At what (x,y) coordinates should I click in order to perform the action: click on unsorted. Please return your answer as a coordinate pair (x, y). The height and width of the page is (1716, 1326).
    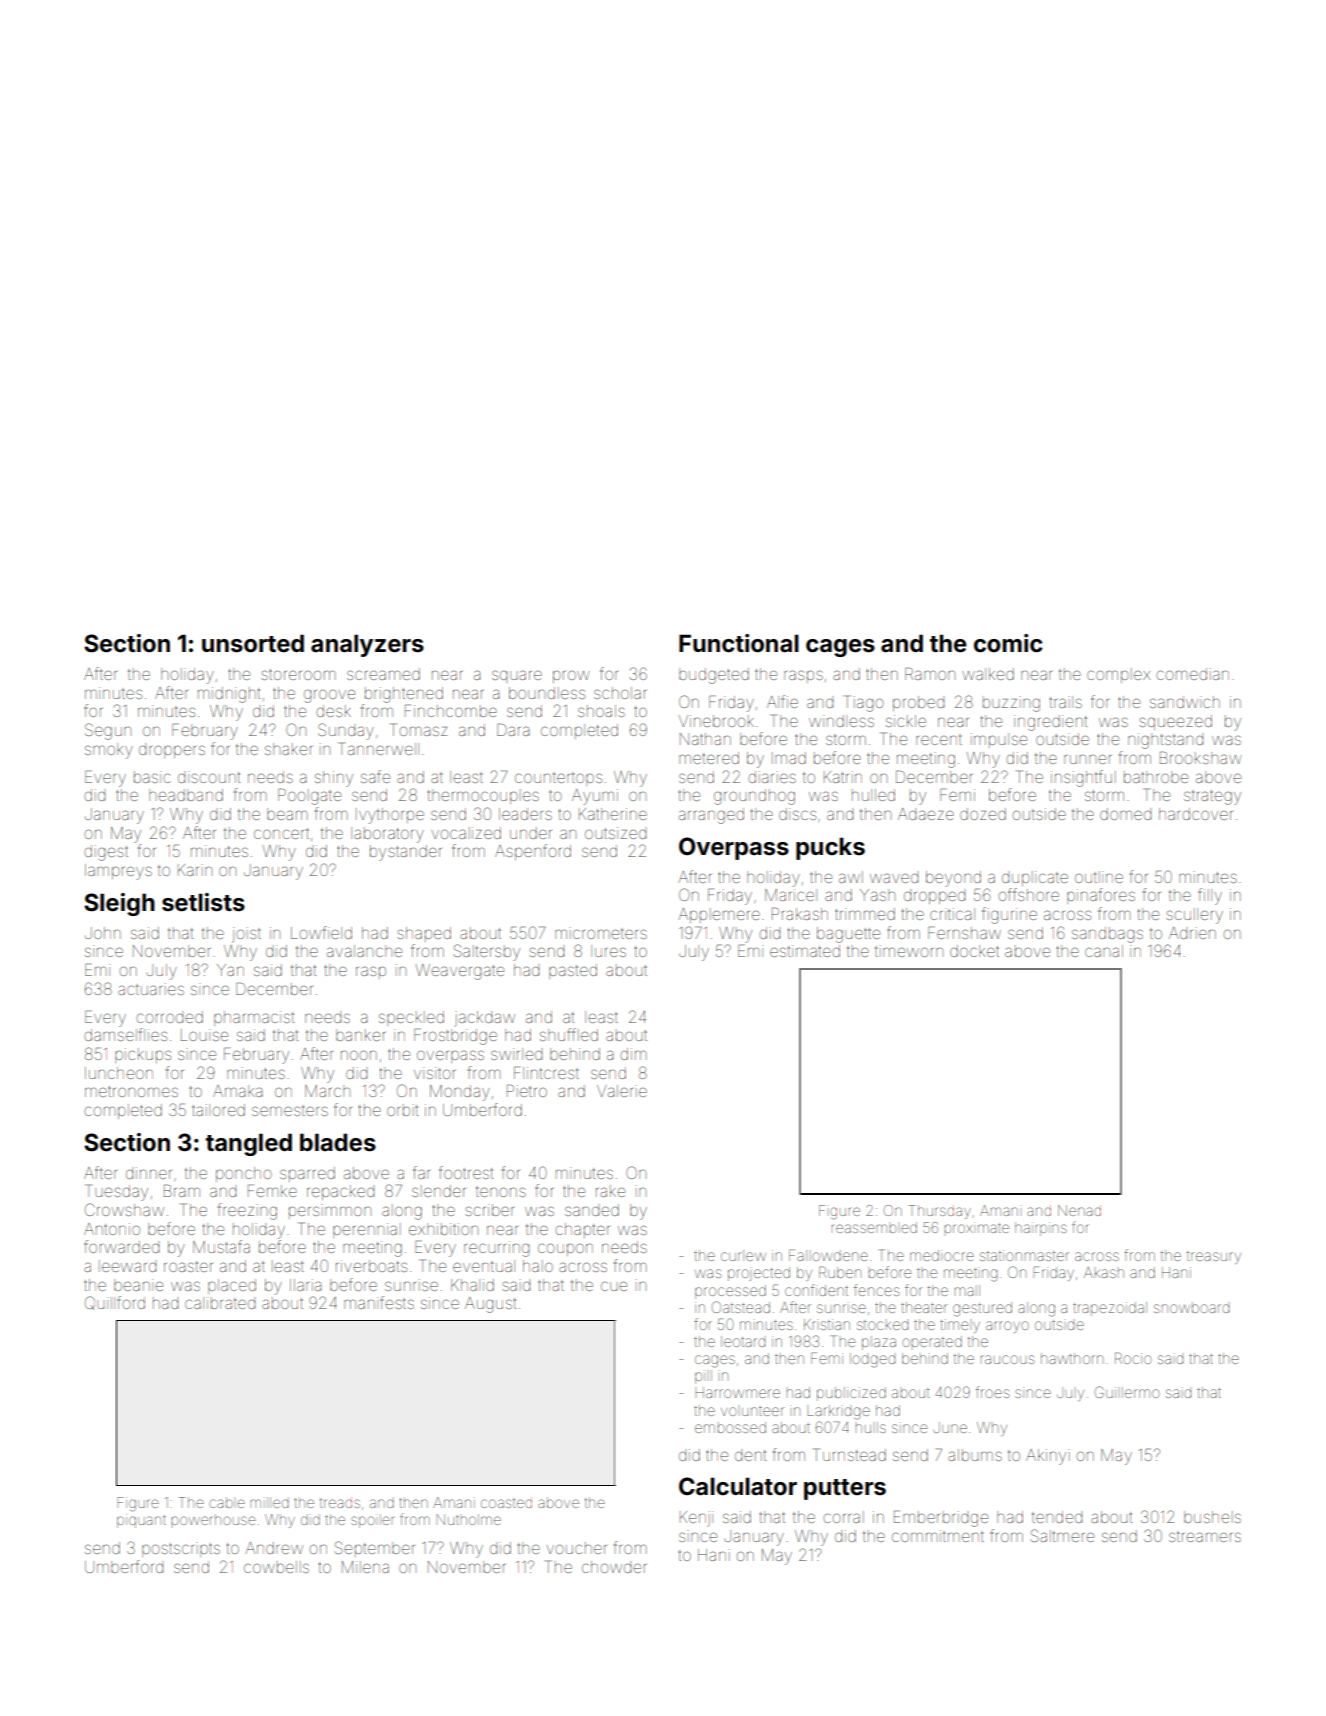
    Looking at the image, I should click on (253, 643).
